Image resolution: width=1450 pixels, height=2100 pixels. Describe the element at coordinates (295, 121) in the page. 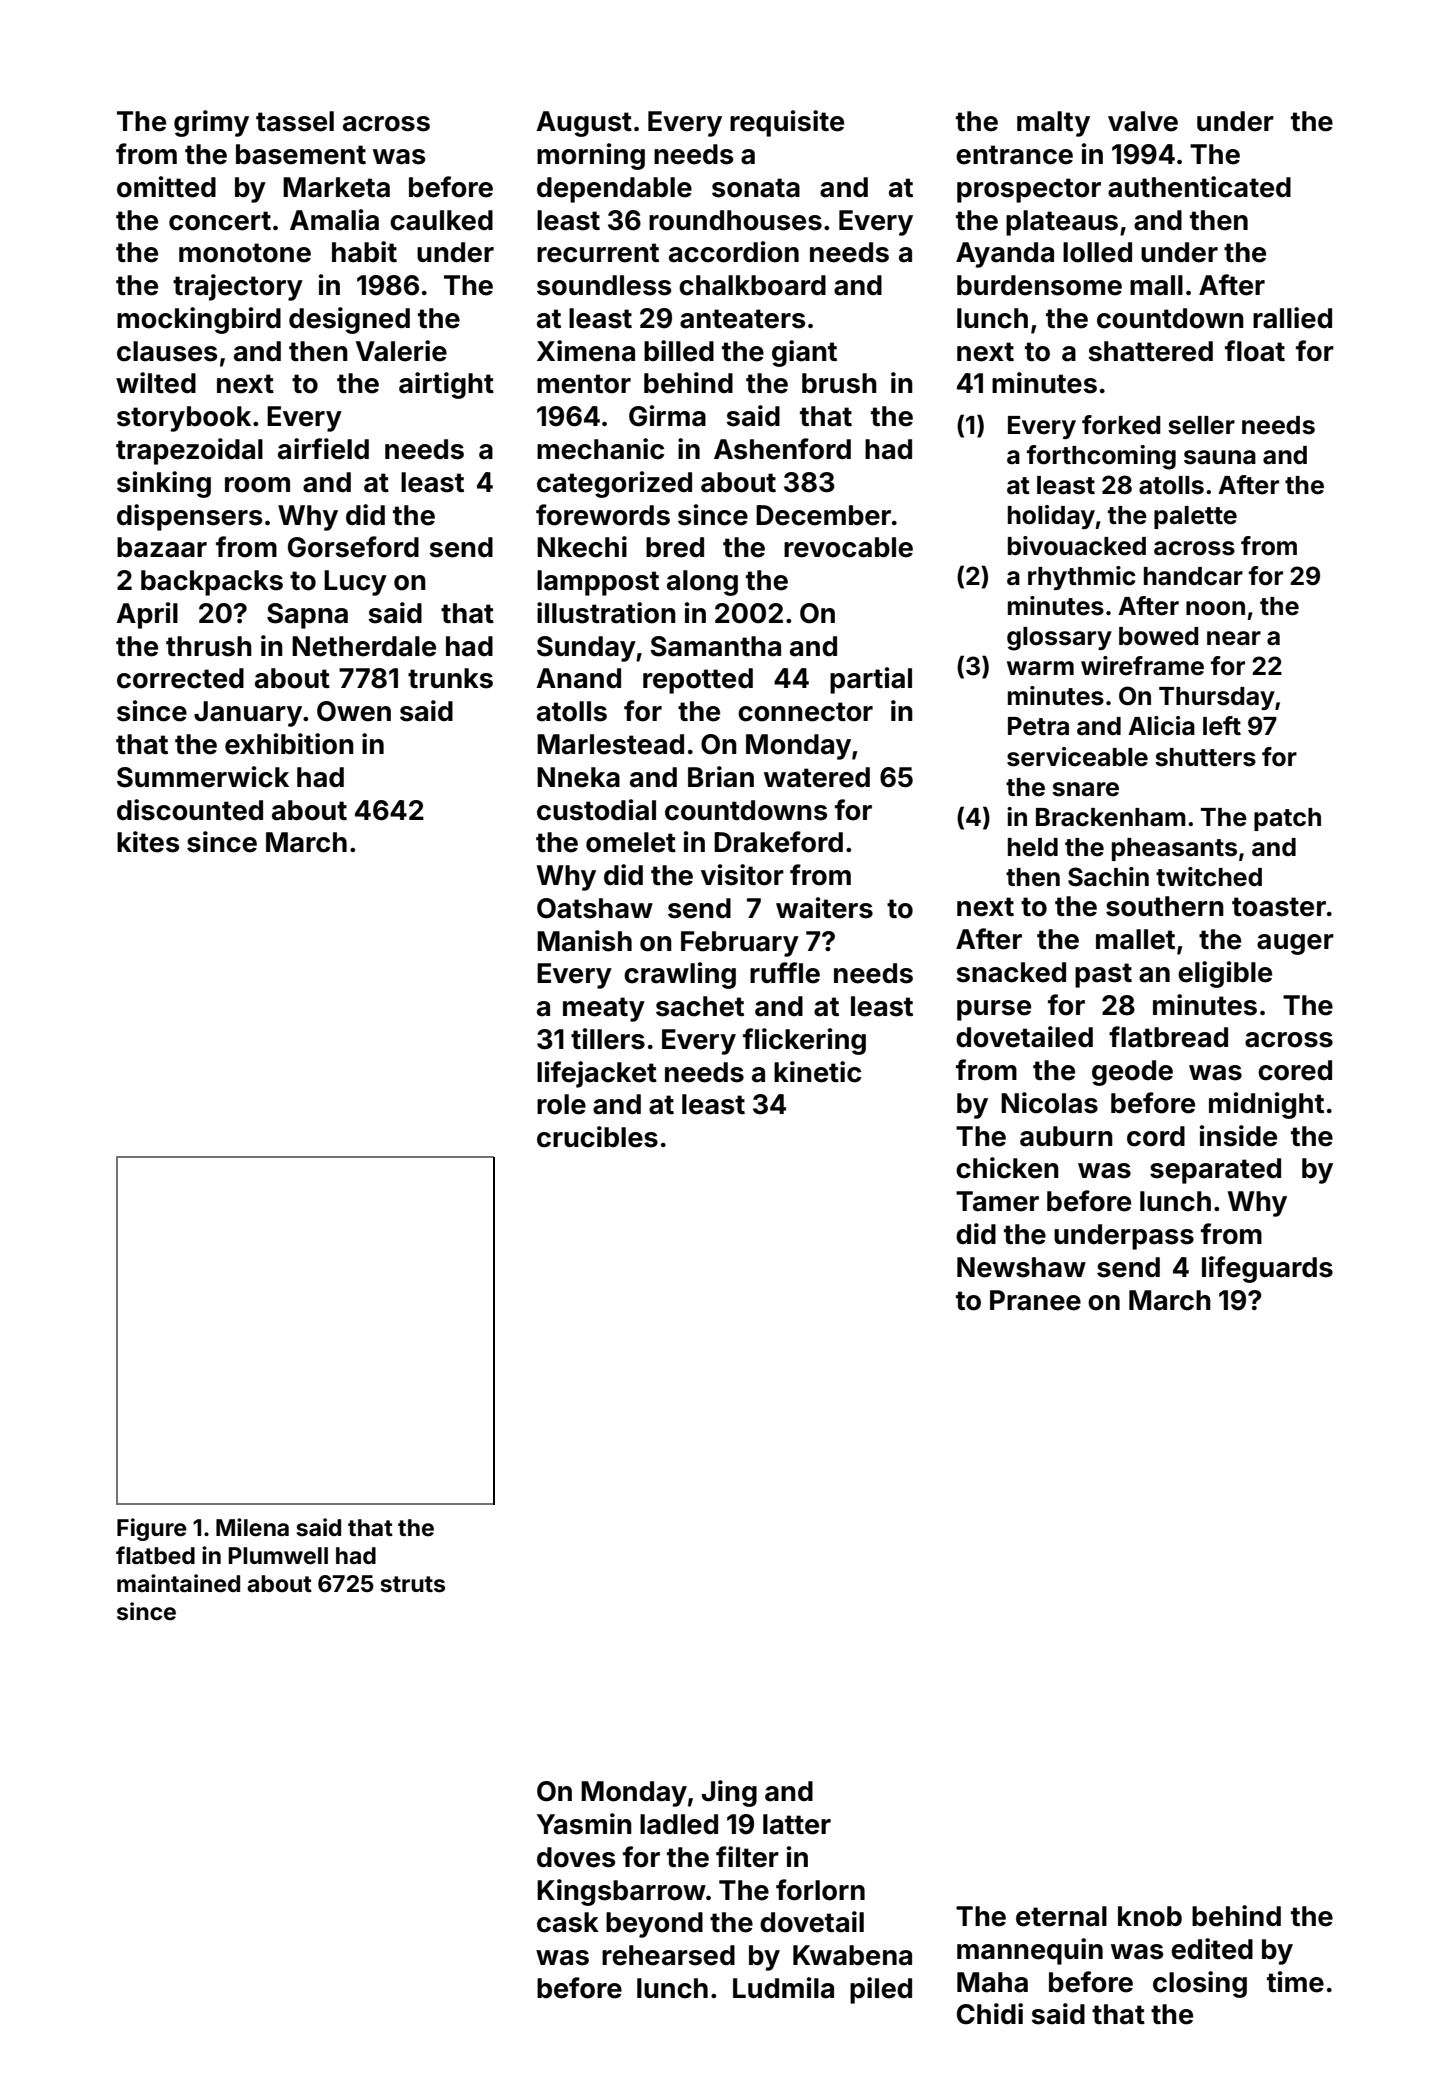

I see `tassel` at that location.
